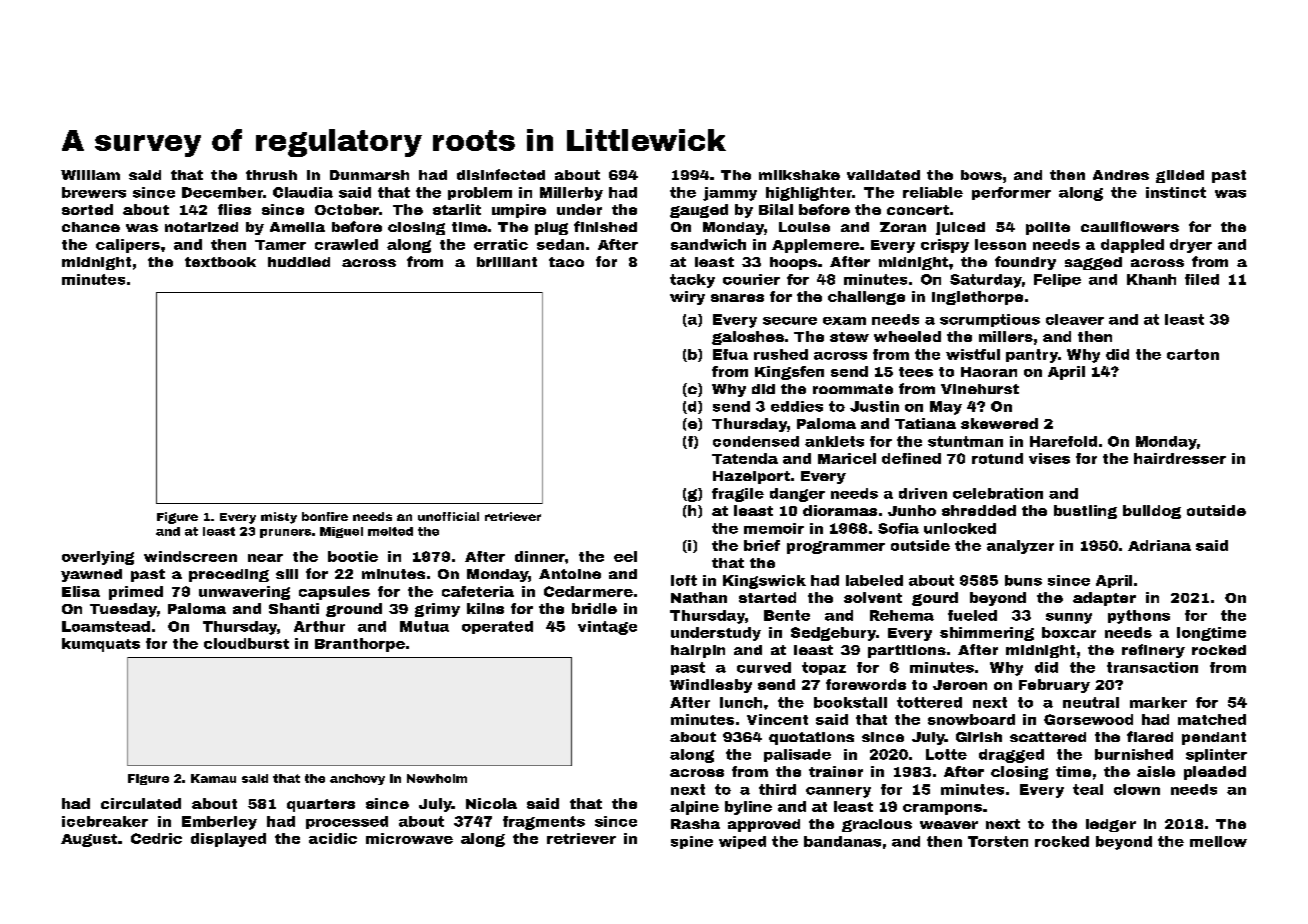  I want to click on thrush, so click(271, 175).
